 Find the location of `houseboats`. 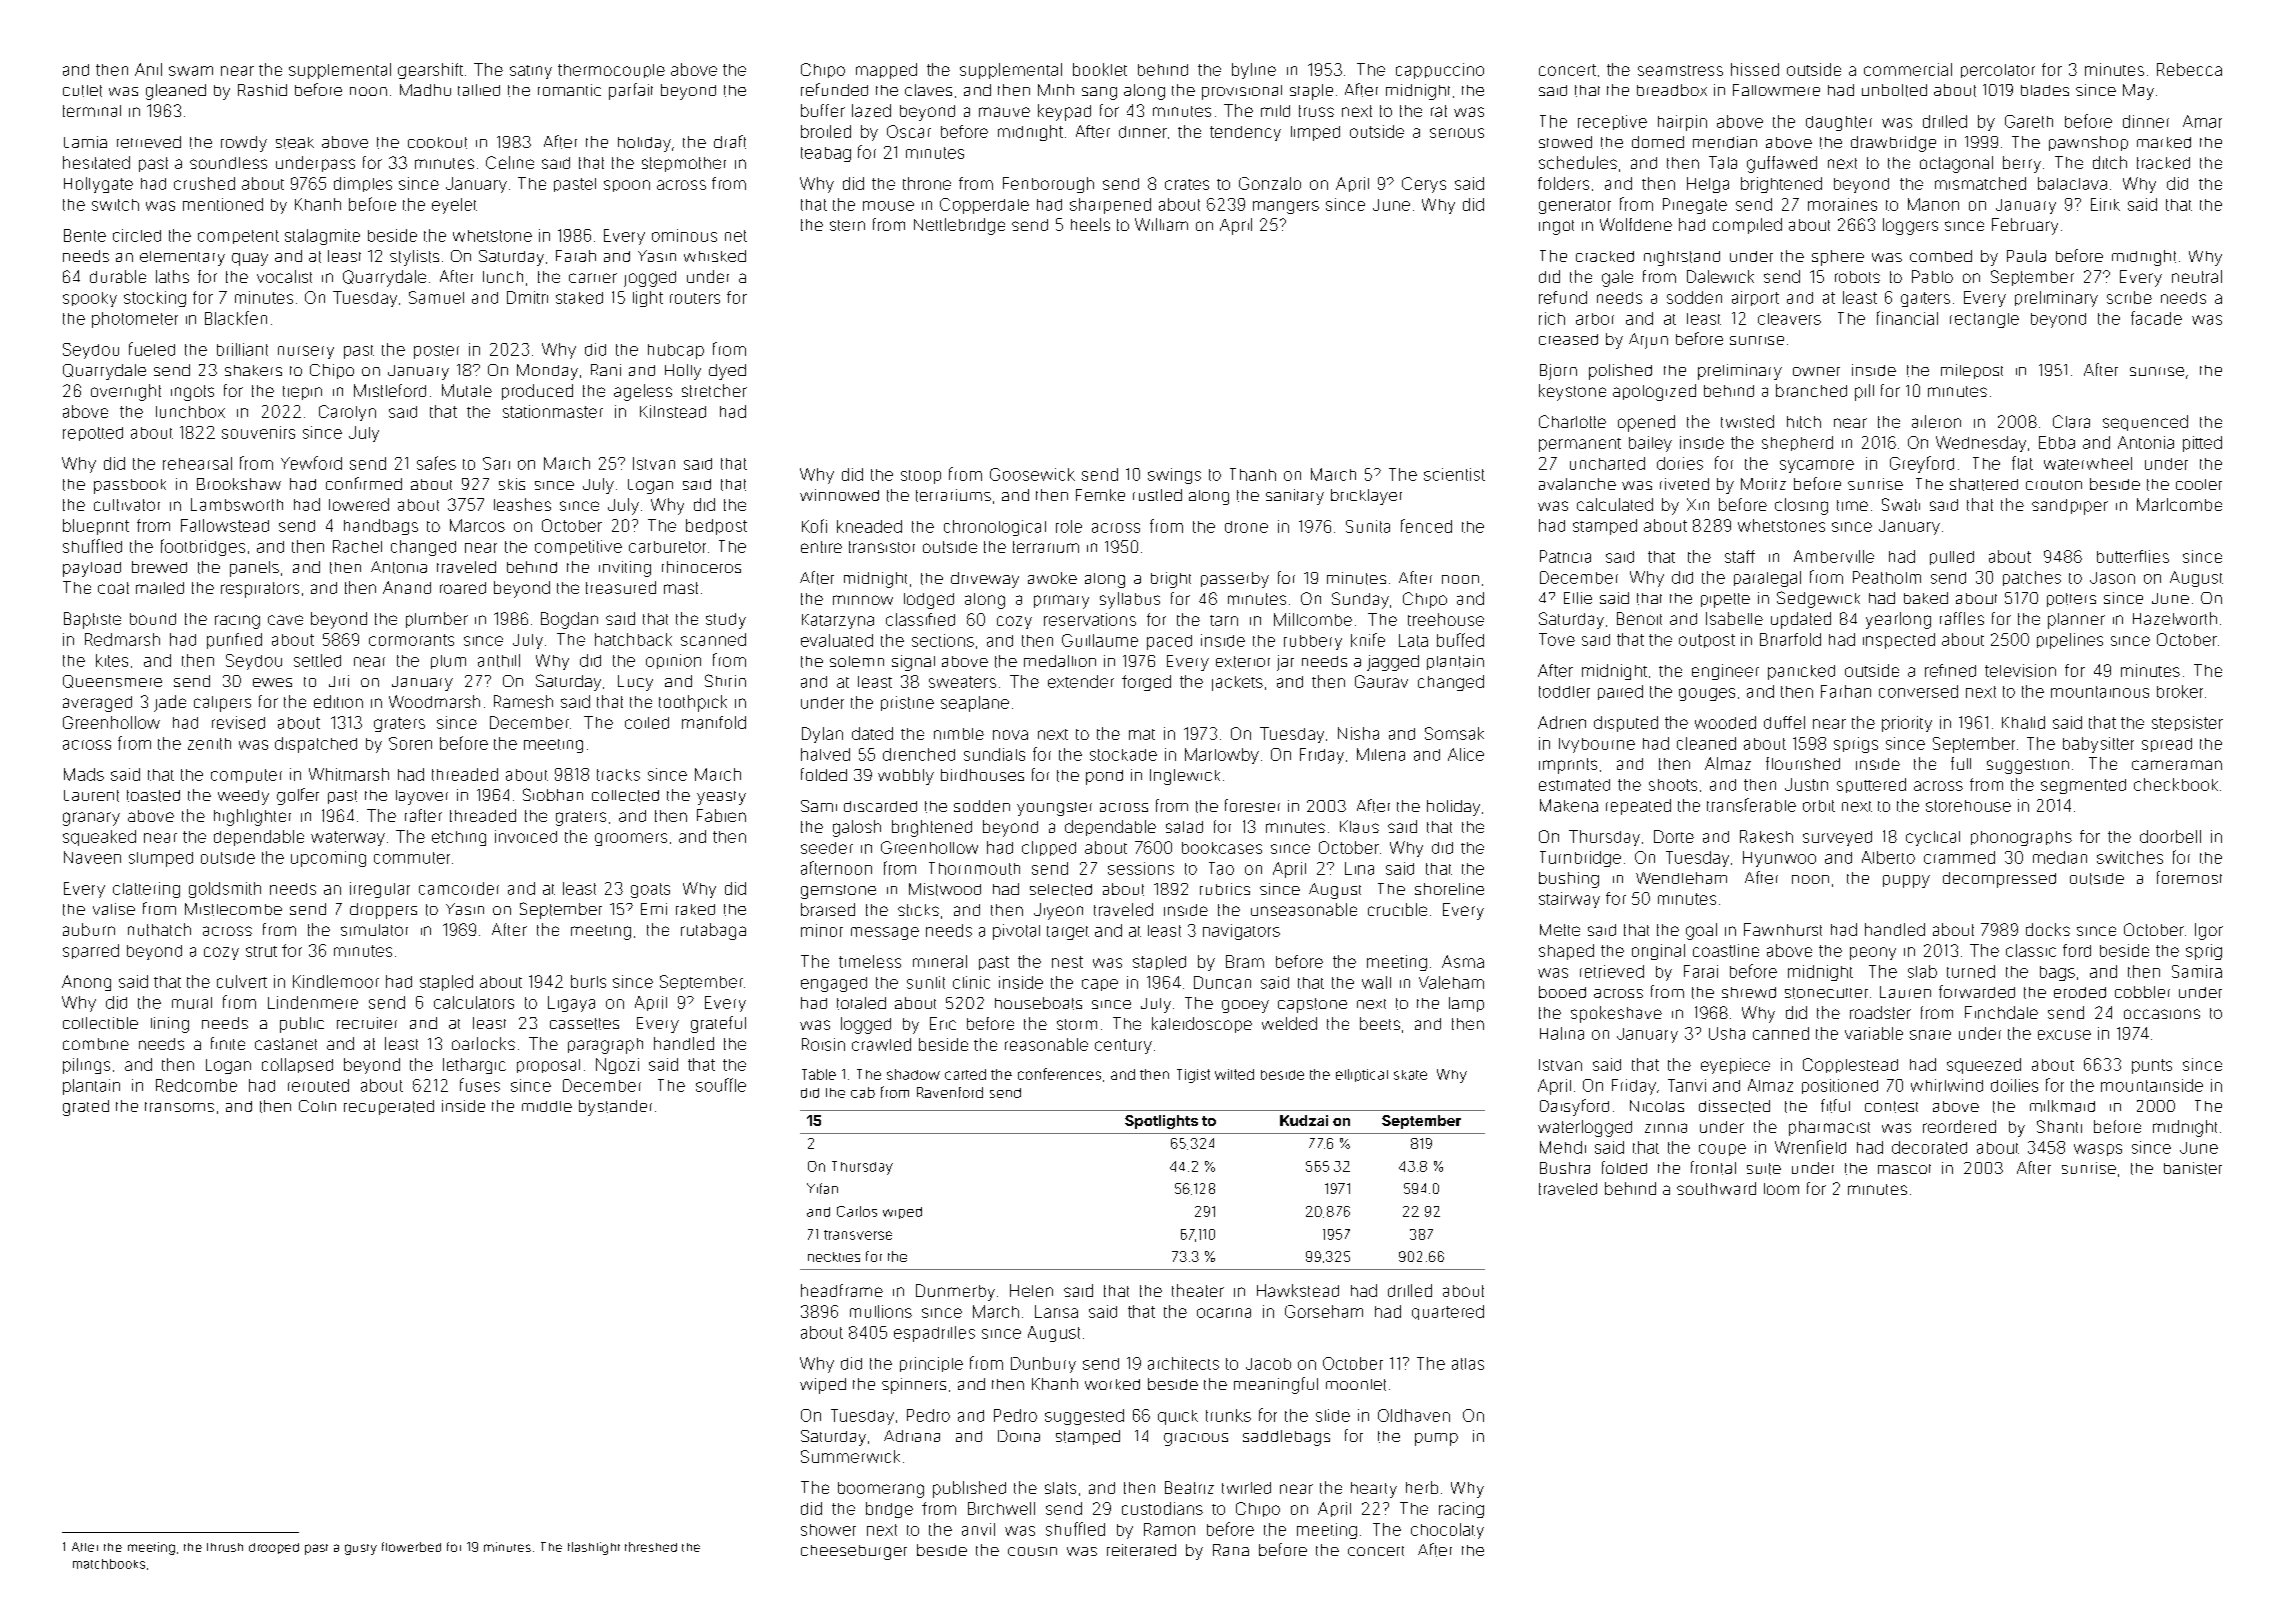

houseboats is located at coordinates (1038, 1003).
